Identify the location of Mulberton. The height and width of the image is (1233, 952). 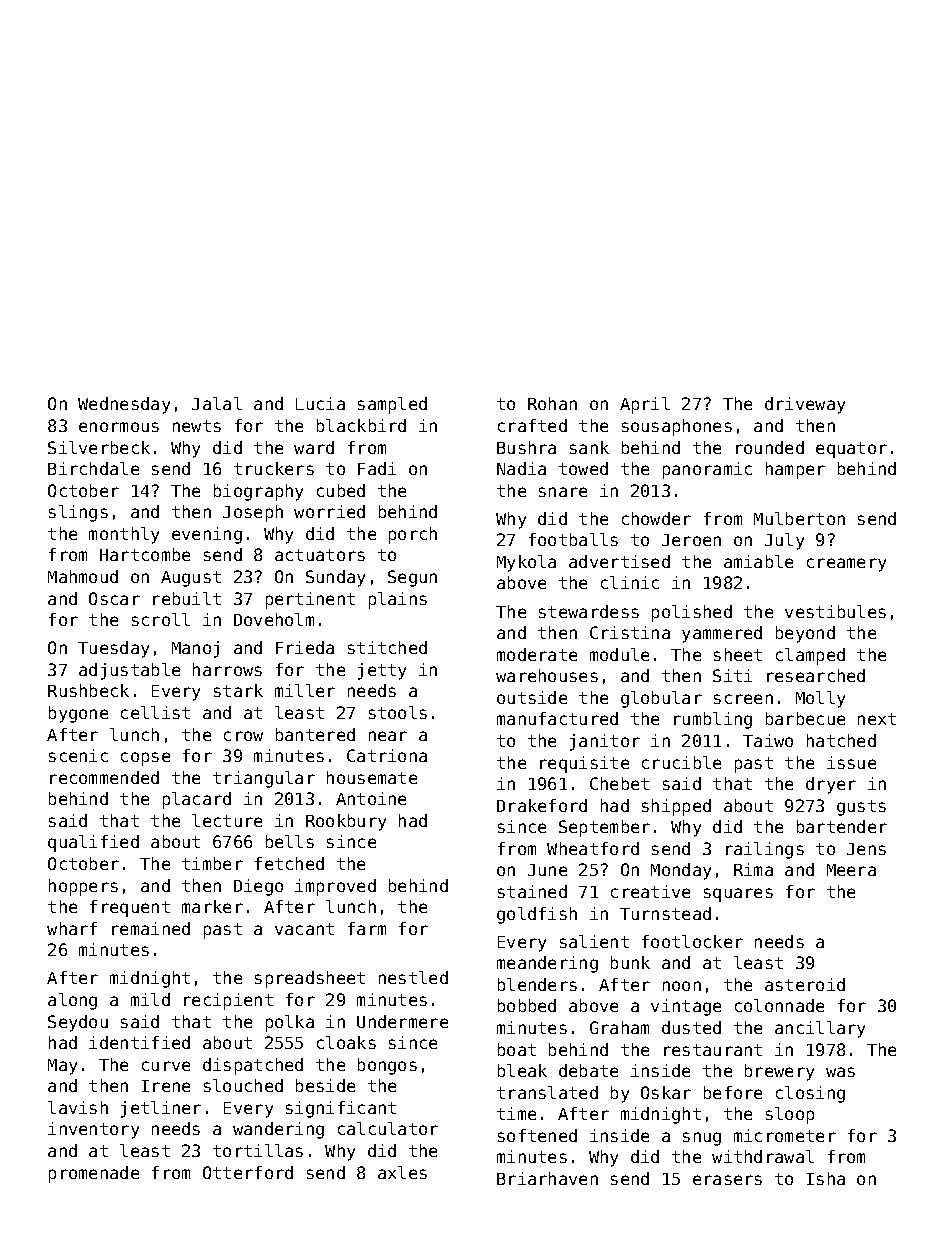
(799, 518).
